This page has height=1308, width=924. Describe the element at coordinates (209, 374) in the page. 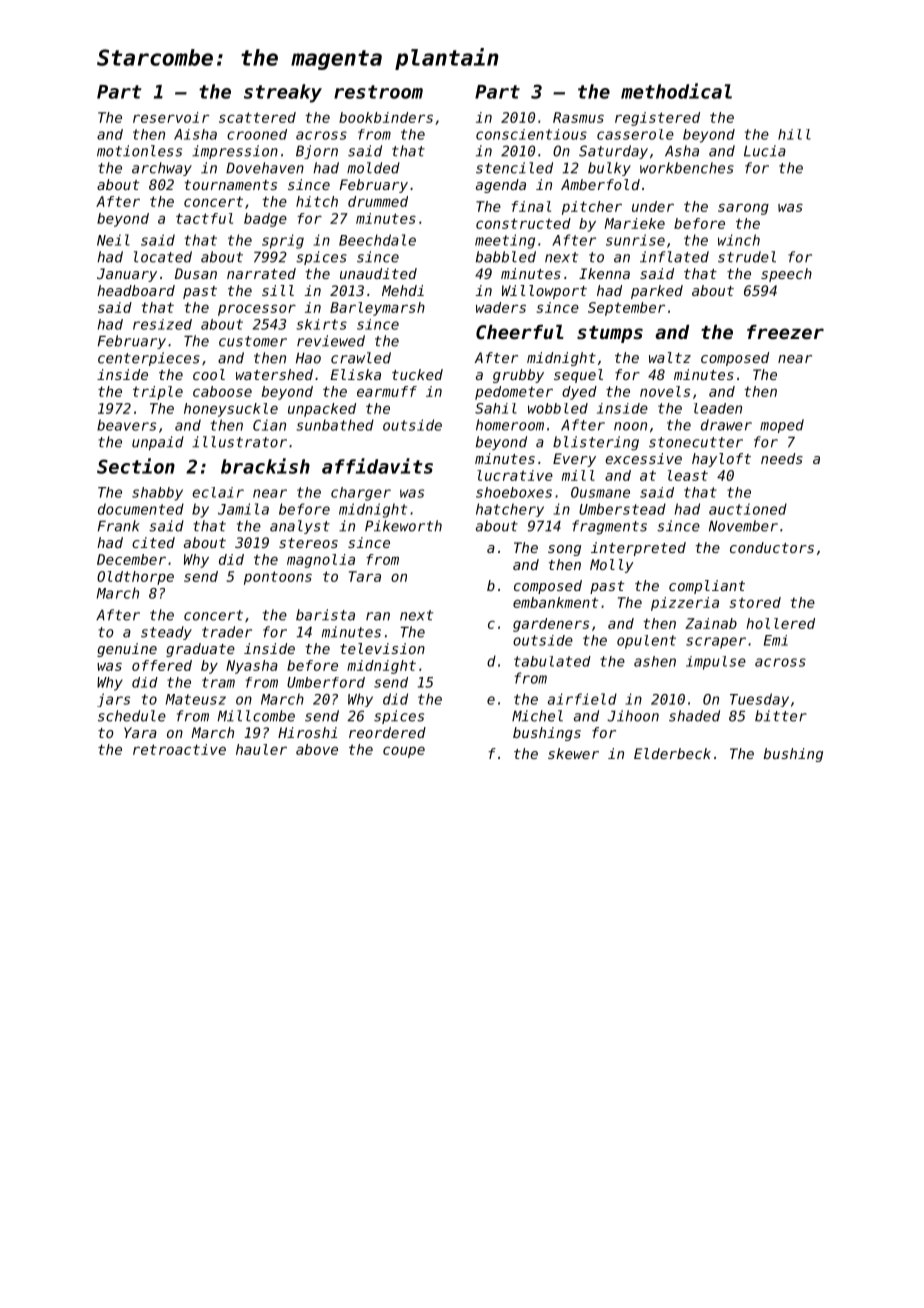

I see `cool` at that location.
